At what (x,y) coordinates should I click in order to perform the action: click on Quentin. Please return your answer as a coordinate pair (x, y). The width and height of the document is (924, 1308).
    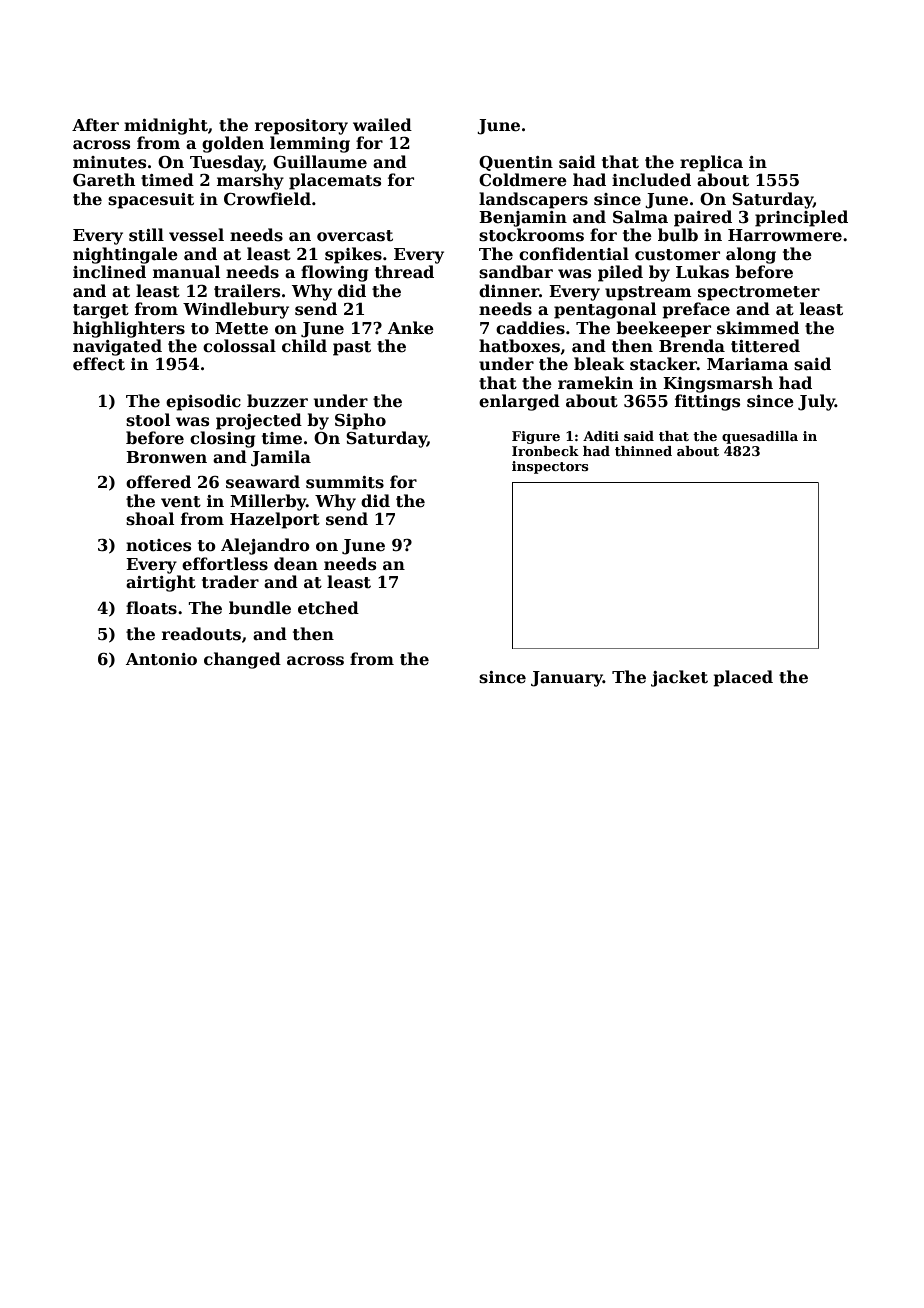
    Looking at the image, I should click on (516, 163).
